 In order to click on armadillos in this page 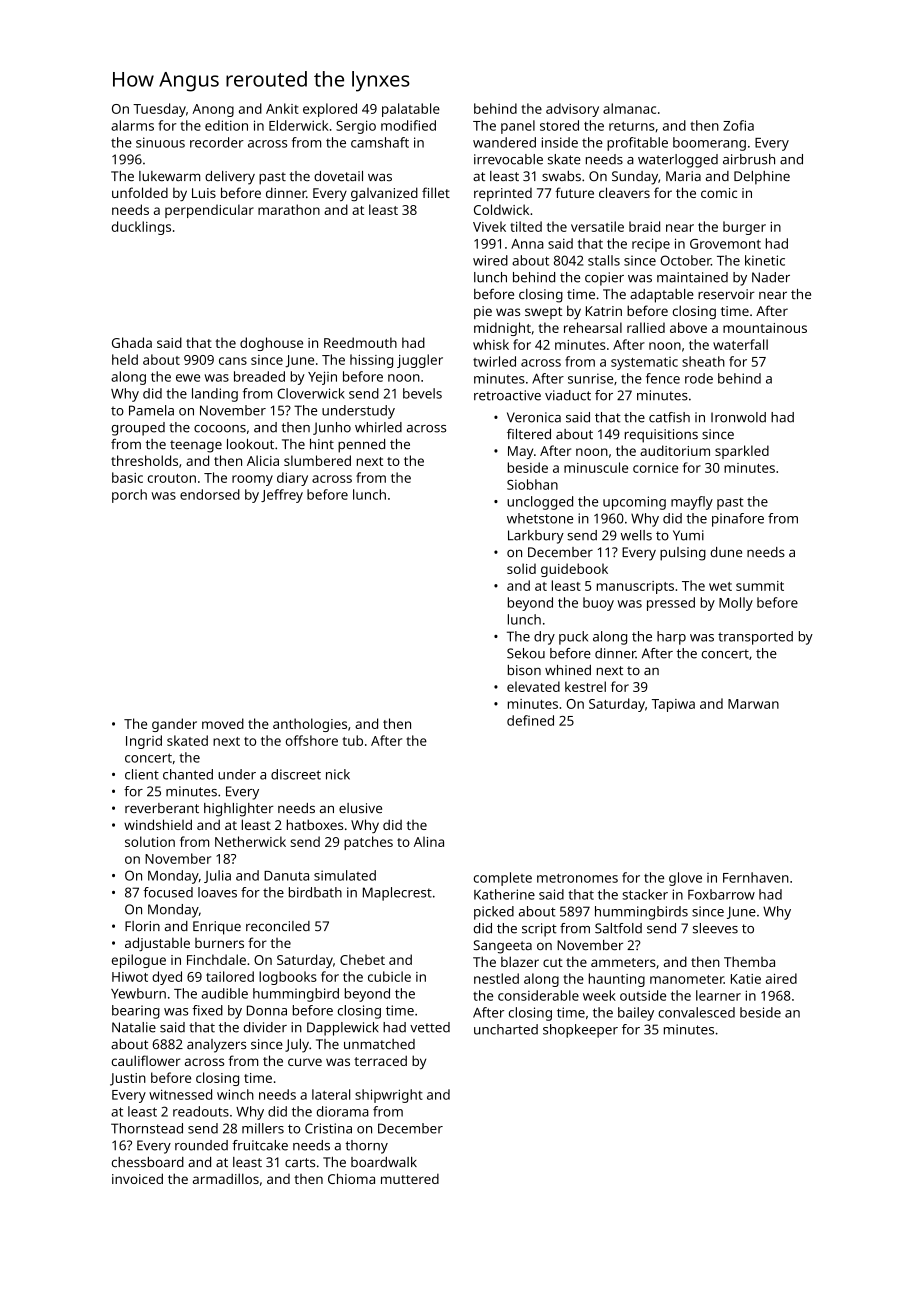, I will do `click(226, 1178)`.
